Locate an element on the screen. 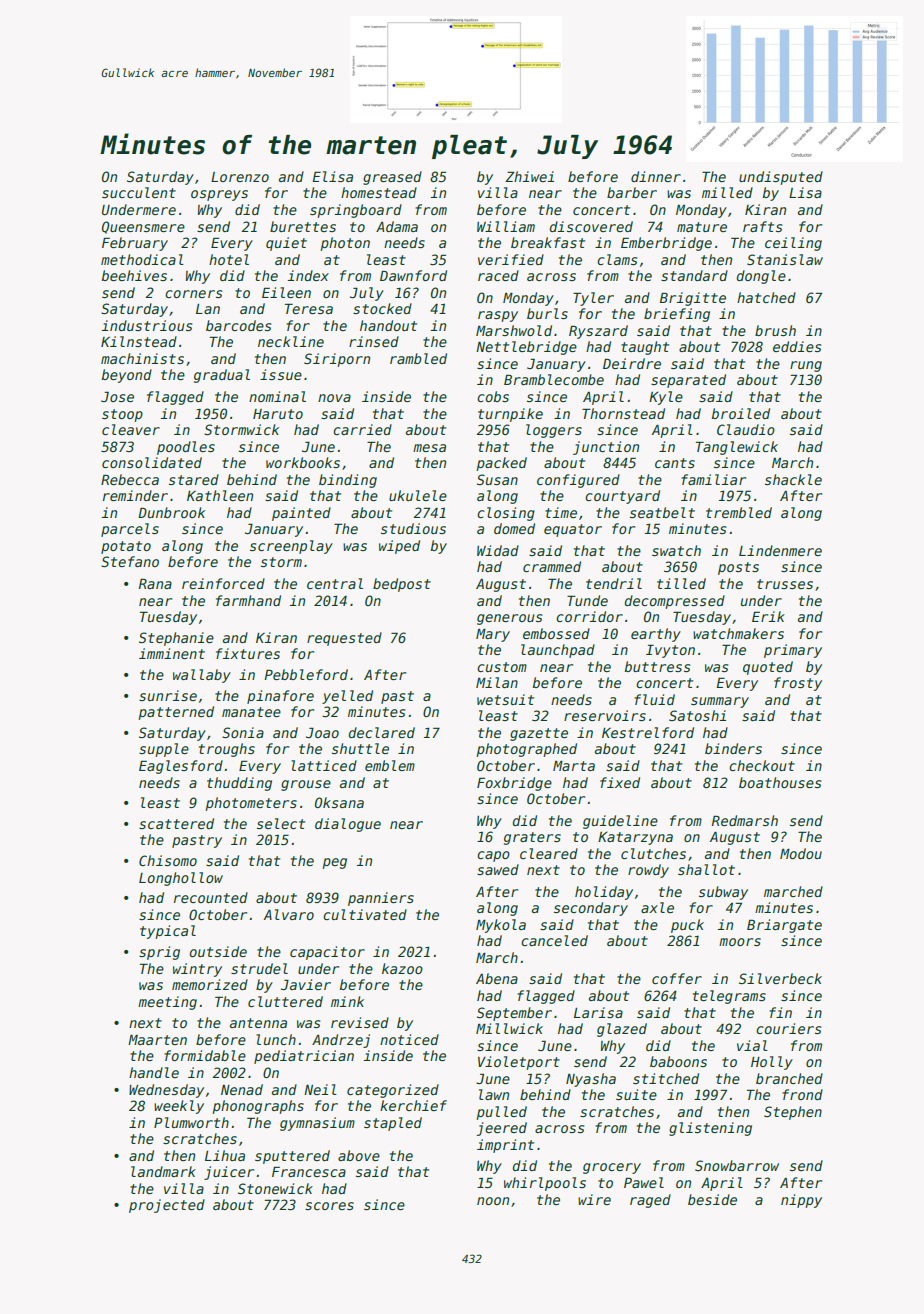 This screenshot has width=924, height=1314. Holly is located at coordinates (772, 1063).
